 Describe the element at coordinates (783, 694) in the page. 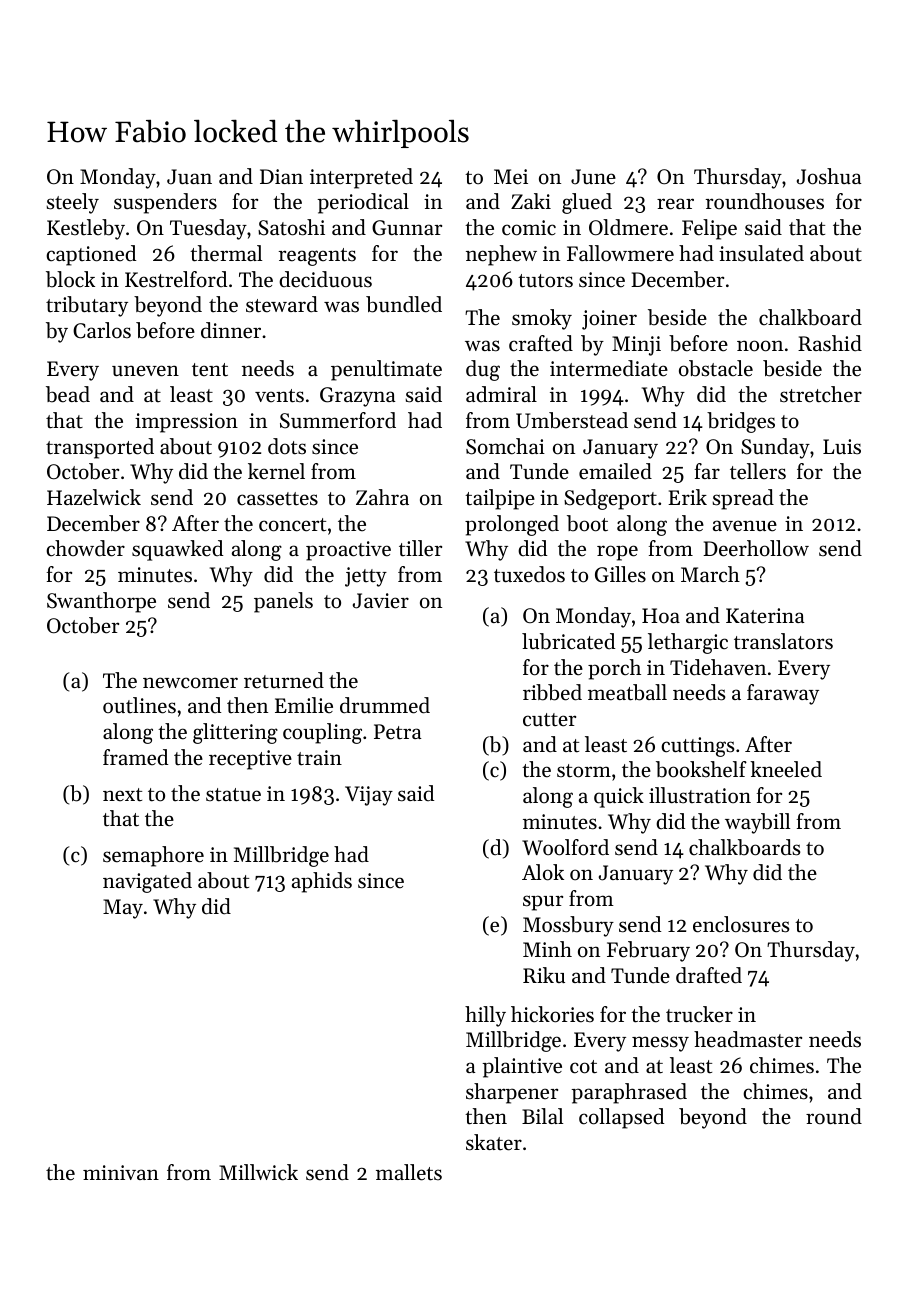

I see `faraway` at that location.
